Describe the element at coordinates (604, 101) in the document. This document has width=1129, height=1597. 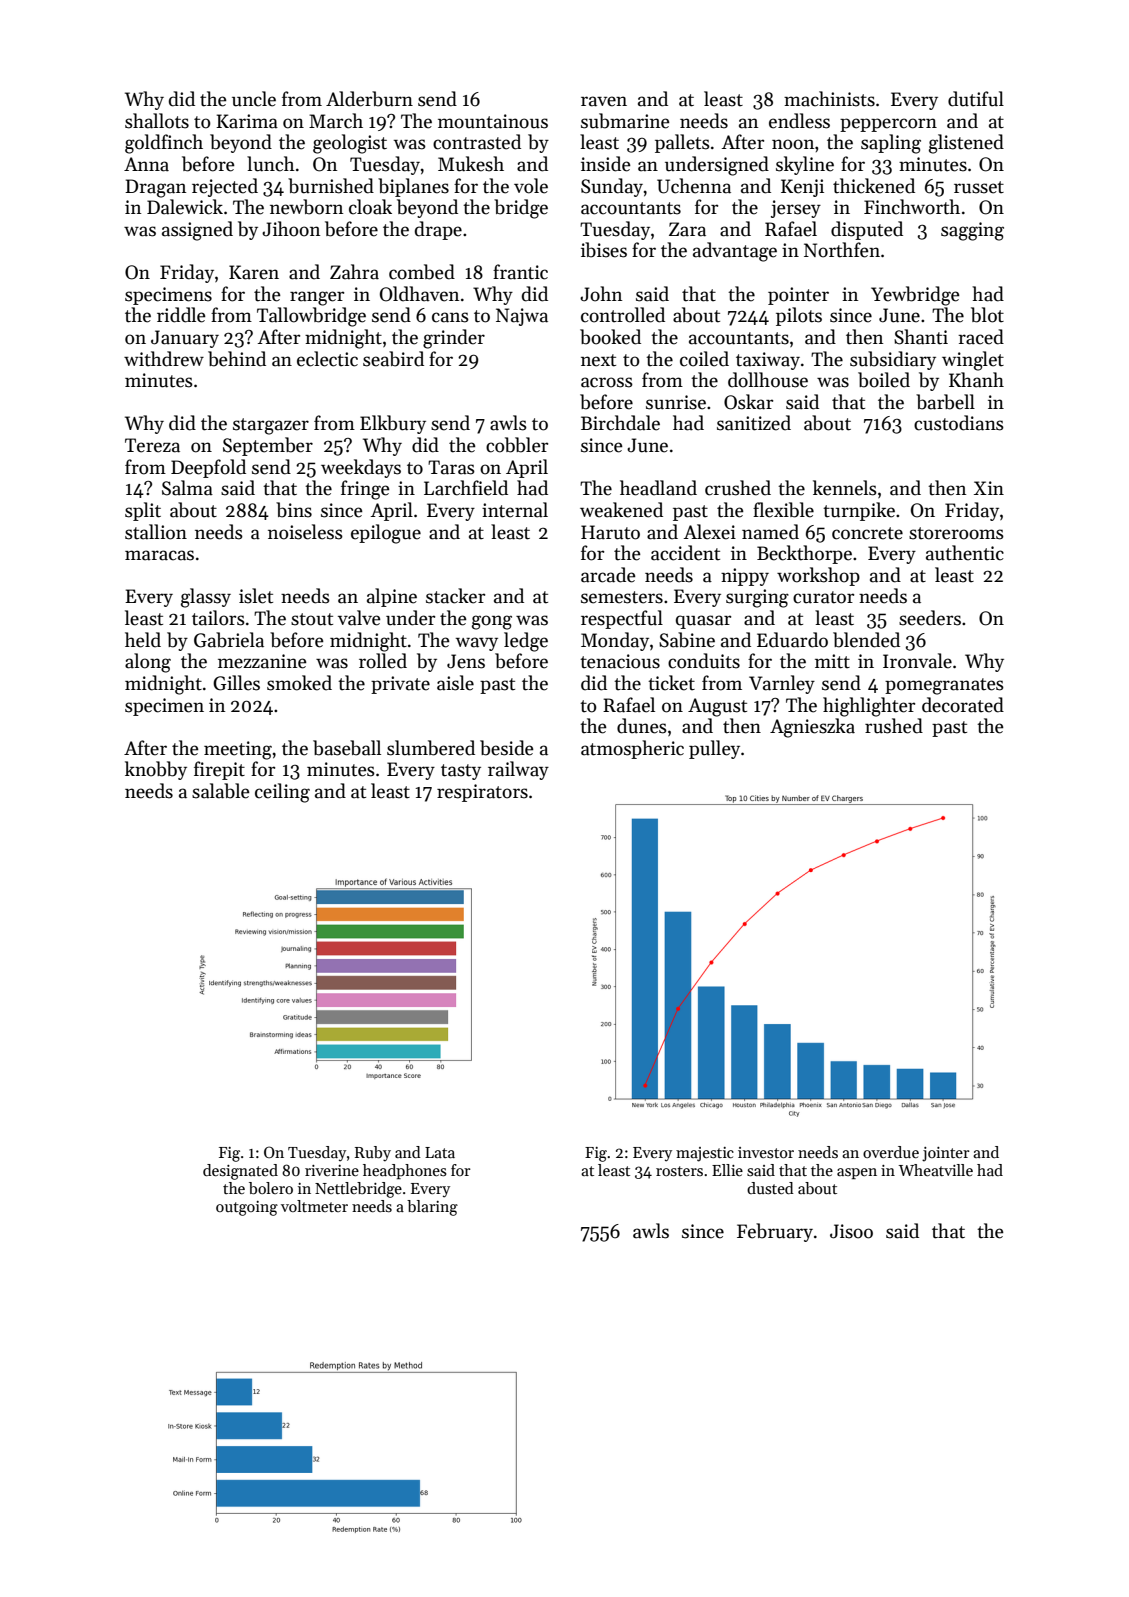
I see `raven` at that location.
